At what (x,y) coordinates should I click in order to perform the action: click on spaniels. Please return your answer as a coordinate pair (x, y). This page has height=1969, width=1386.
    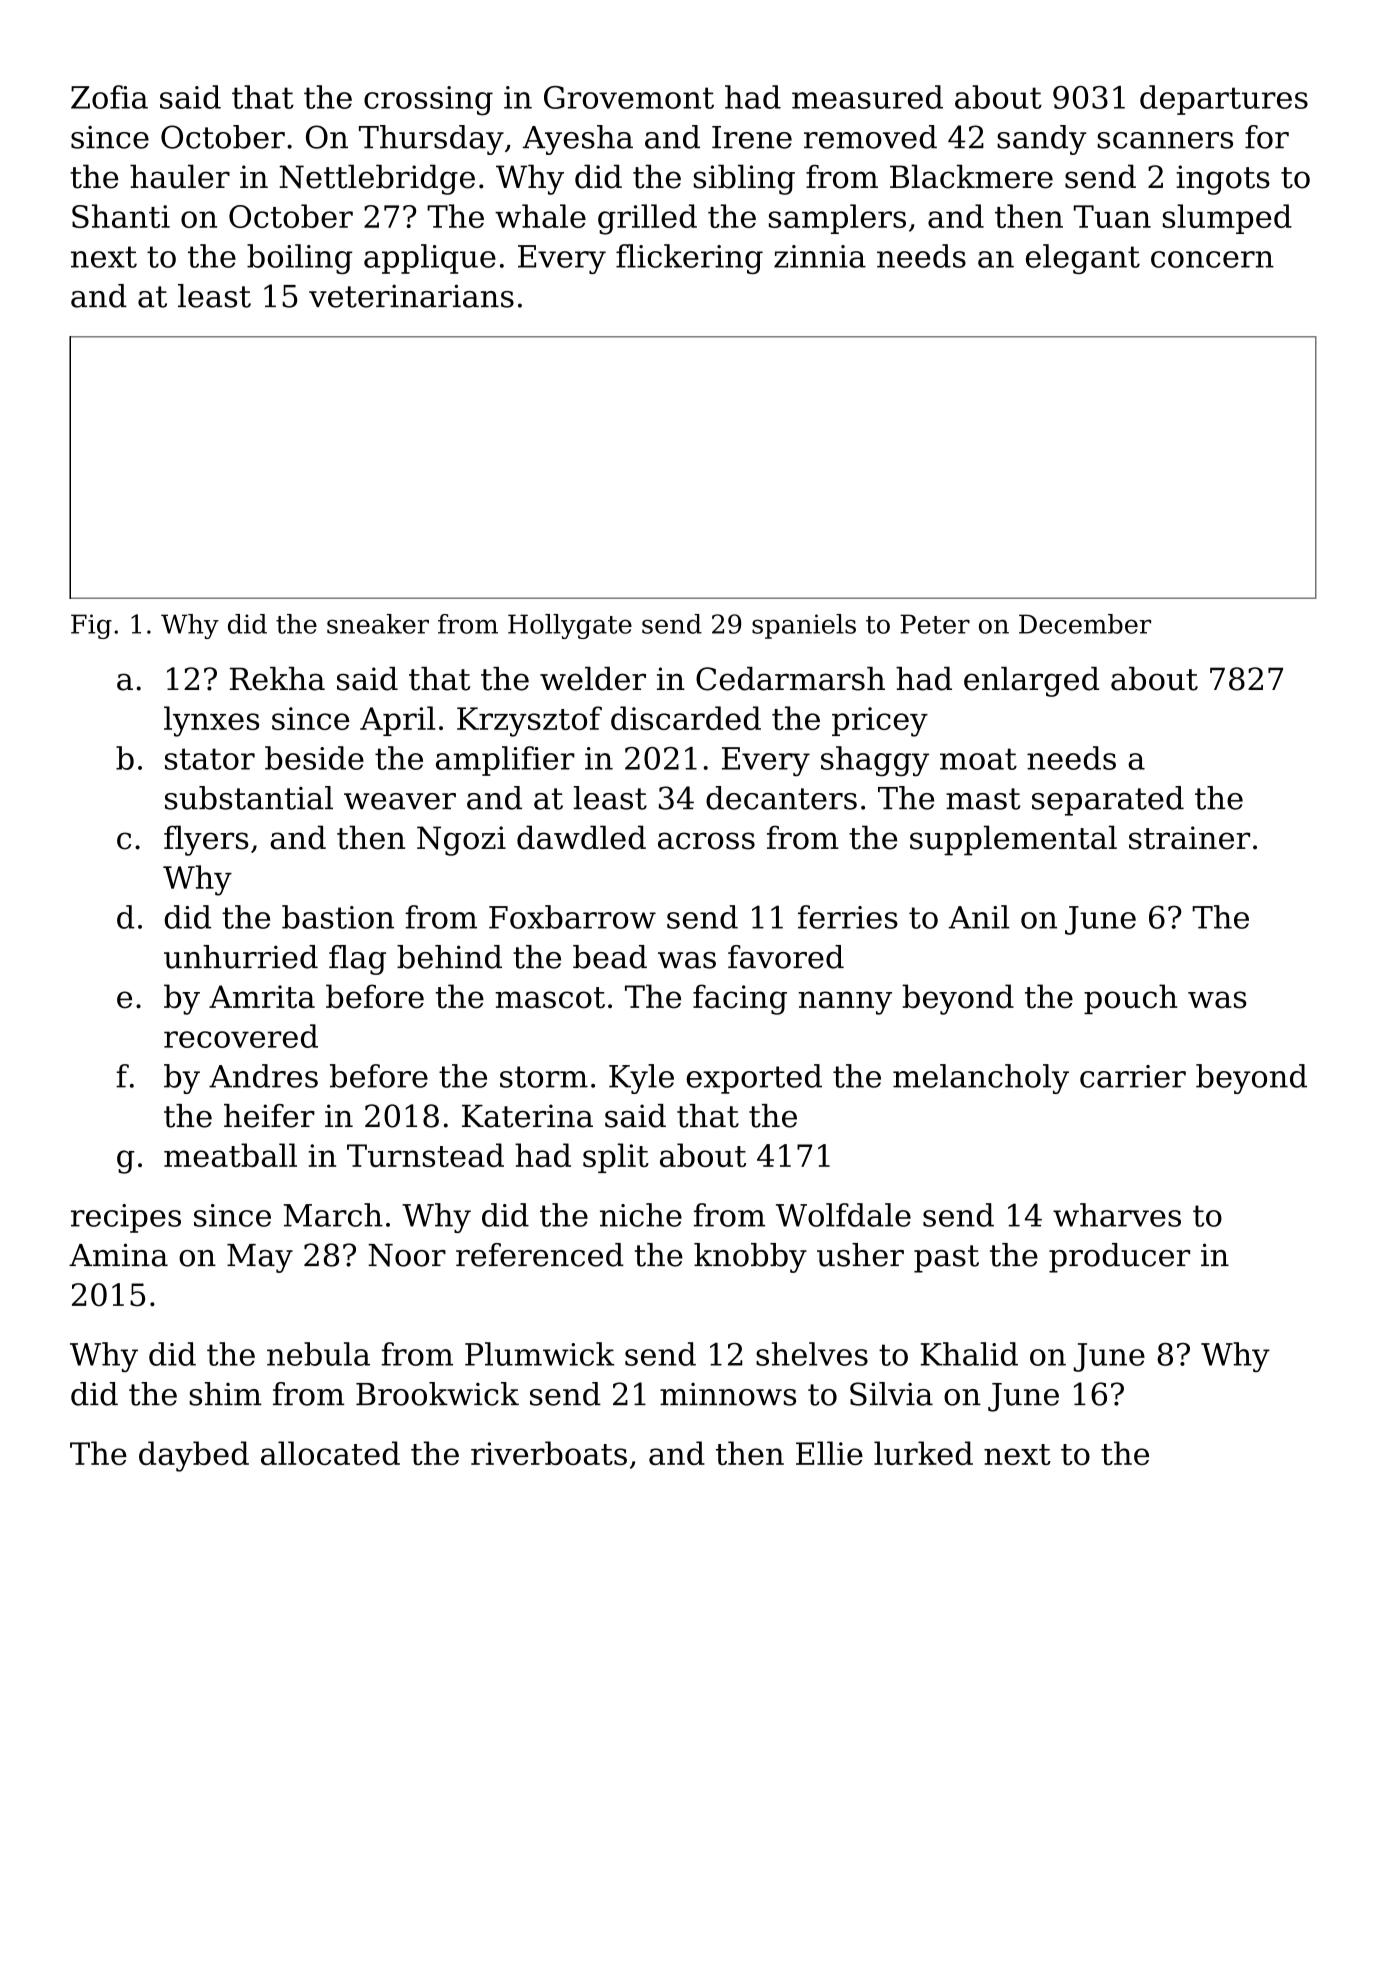
    Looking at the image, I should click on (804, 626).
